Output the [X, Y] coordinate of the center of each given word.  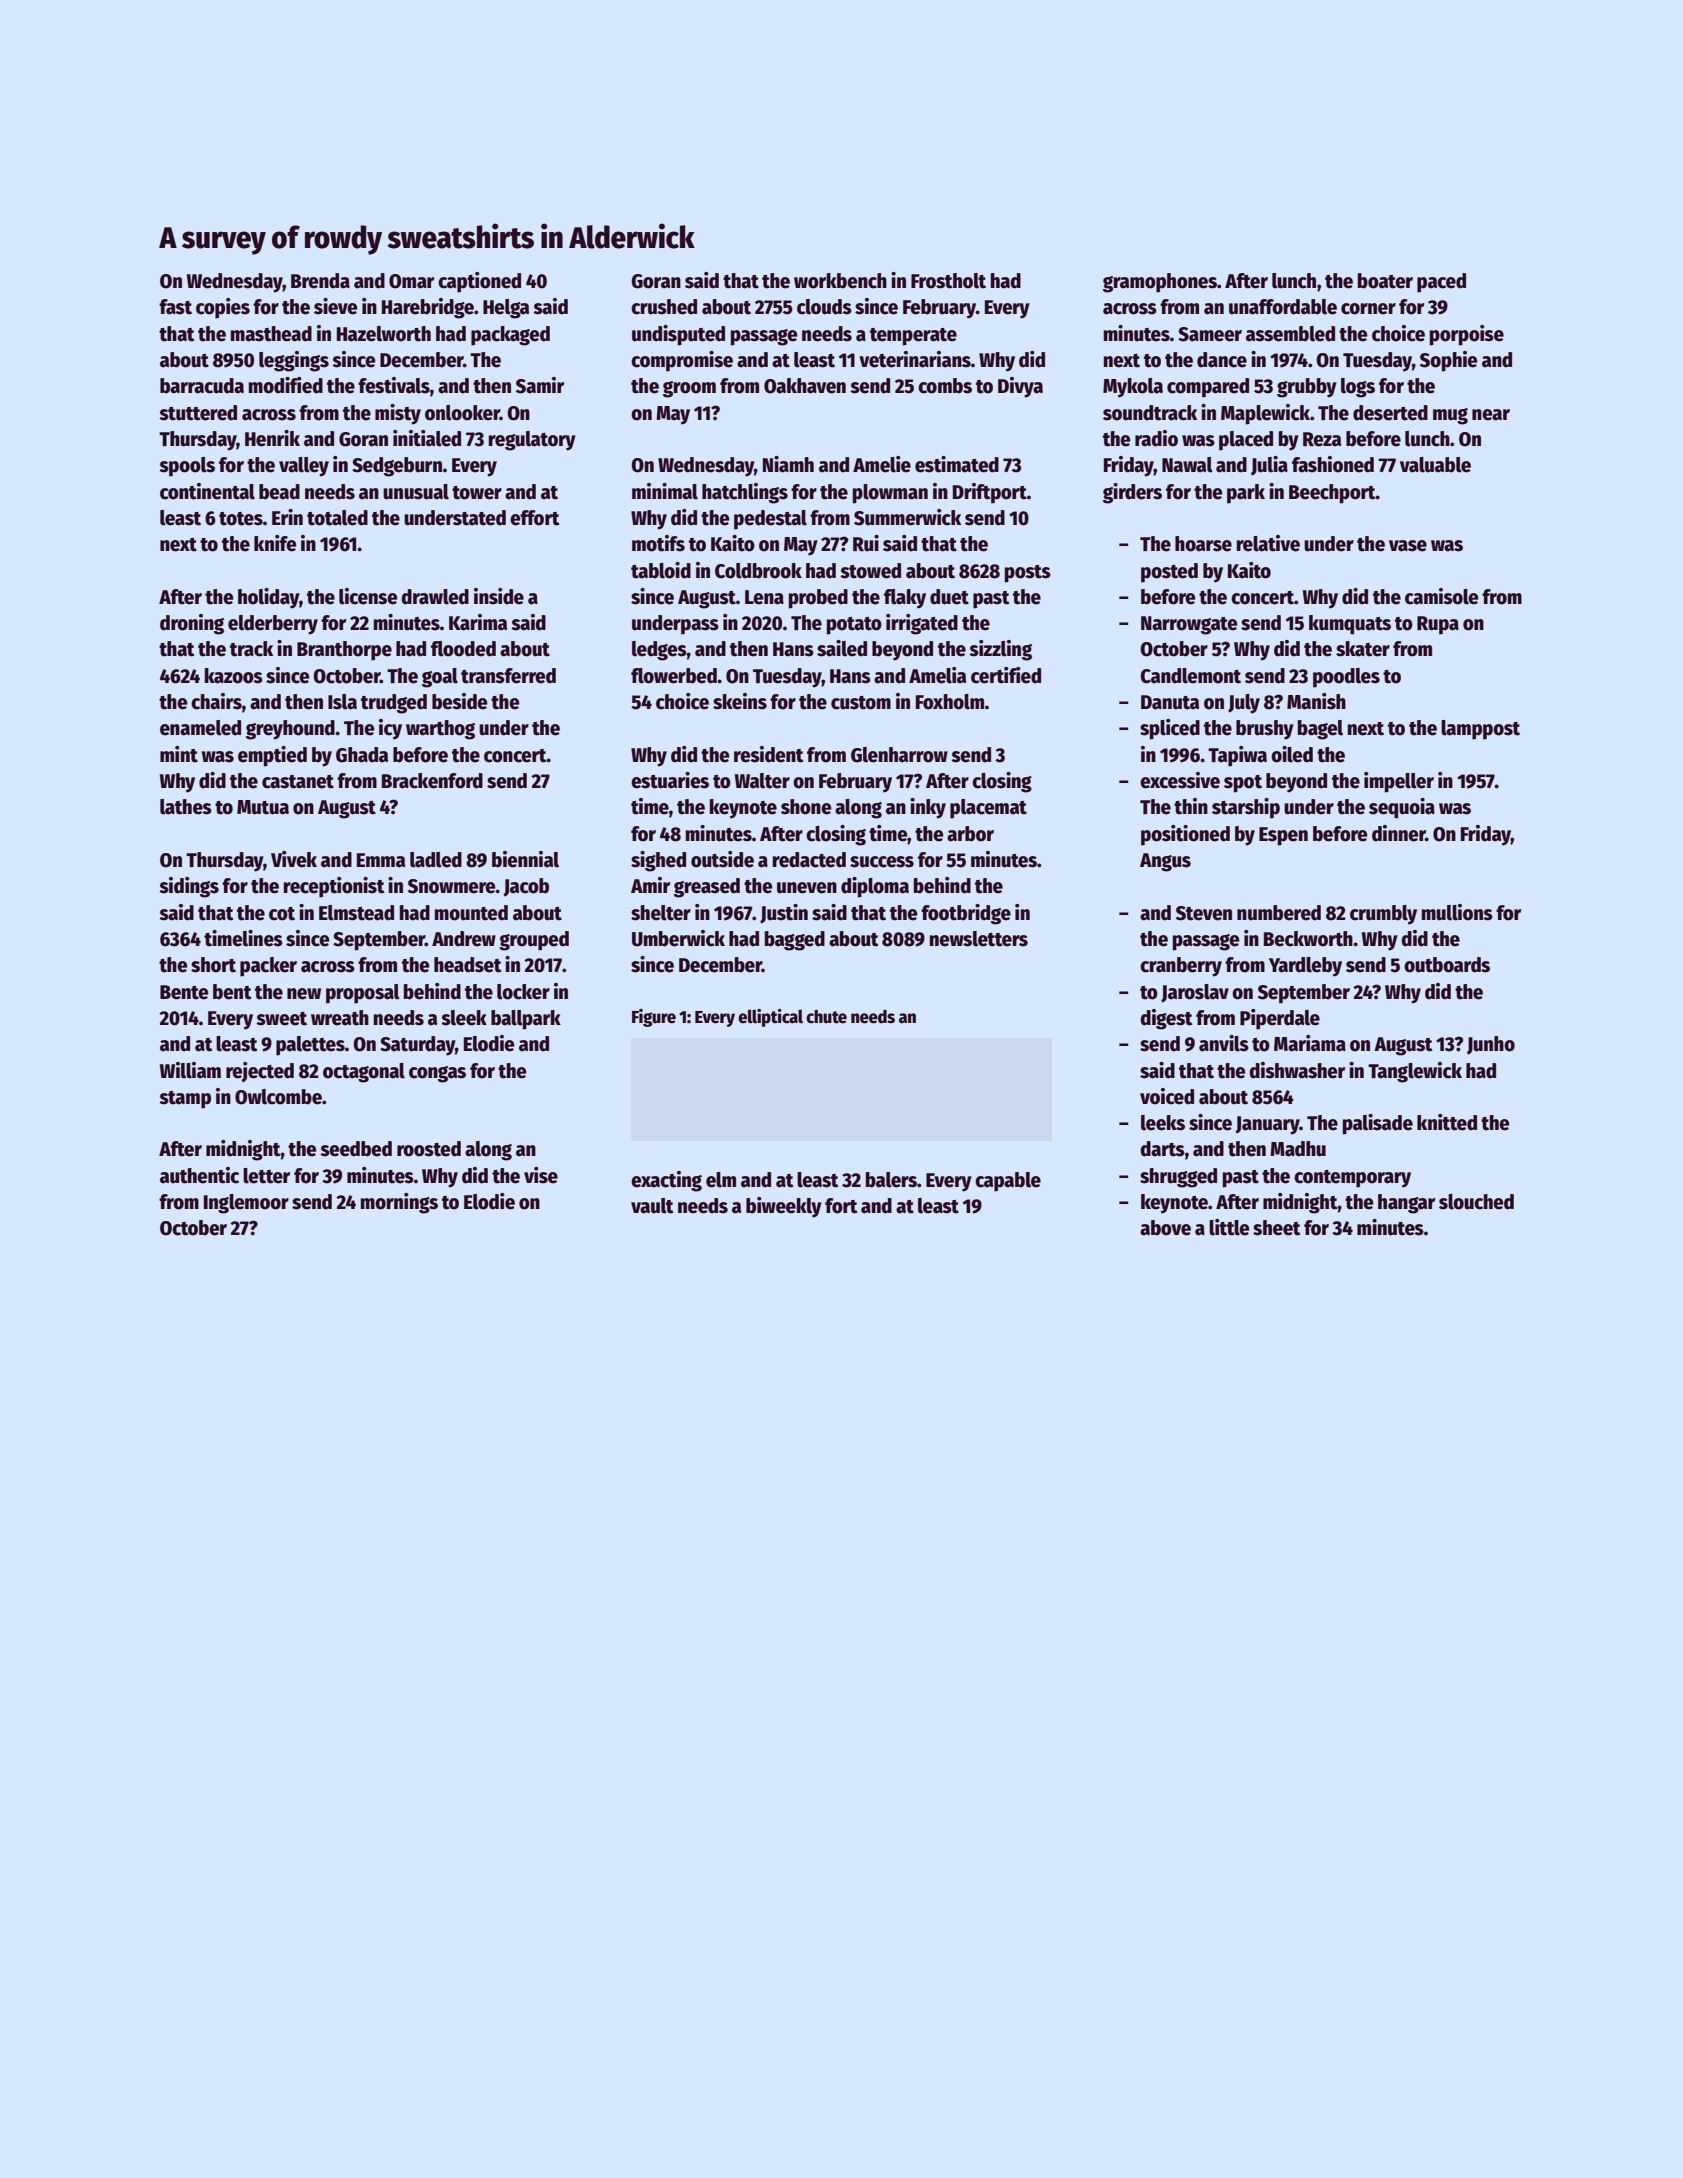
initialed [427, 438]
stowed [870, 571]
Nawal [1187, 465]
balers [891, 1180]
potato [854, 626]
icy [390, 729]
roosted [429, 1149]
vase [1408, 546]
